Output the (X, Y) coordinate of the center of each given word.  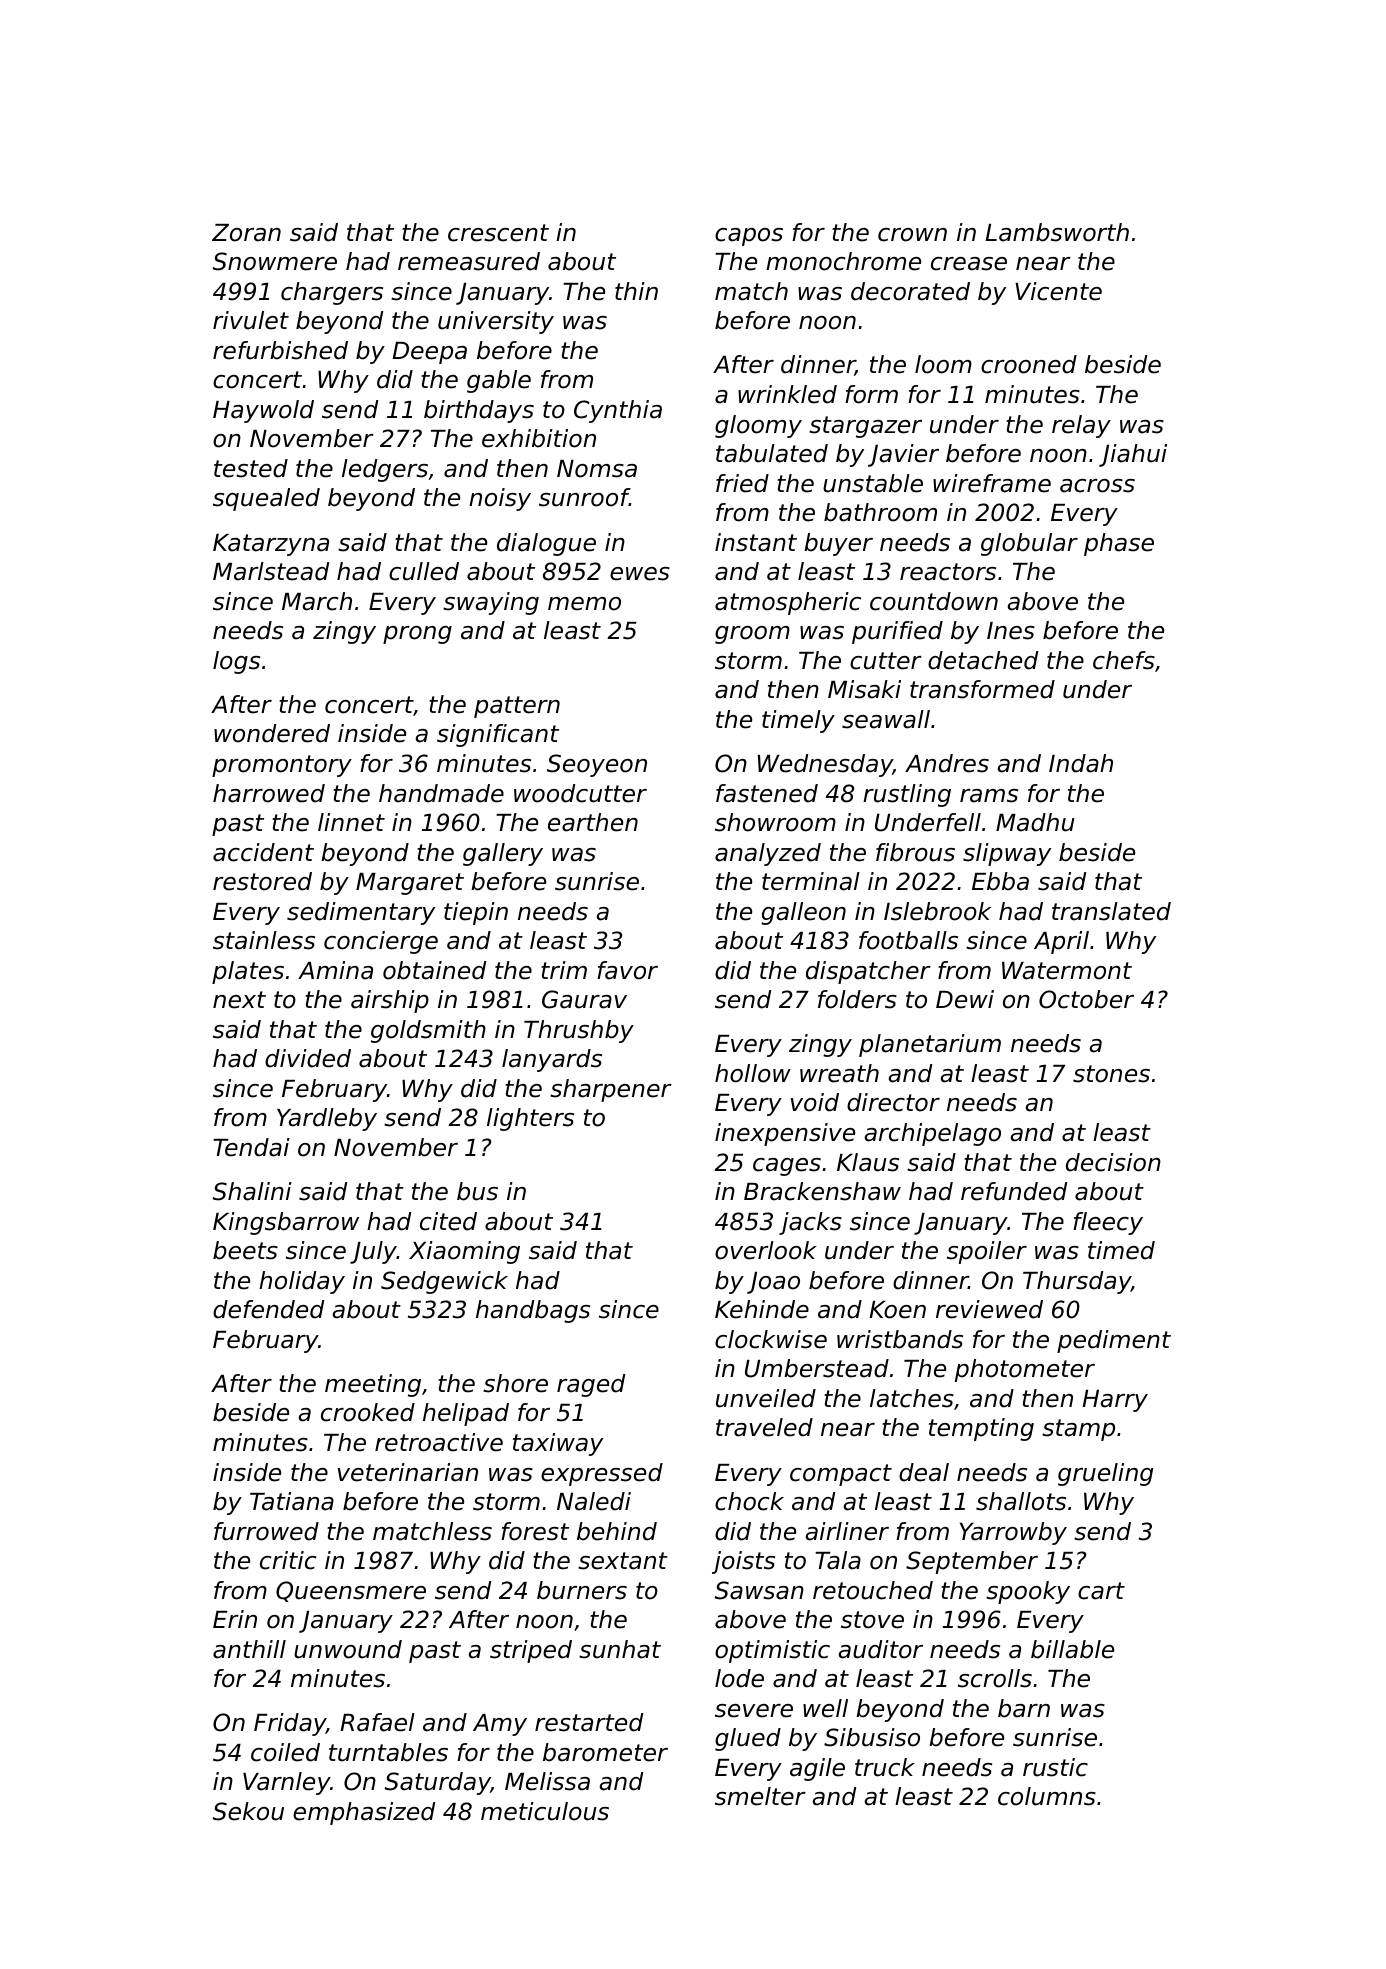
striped (531, 1651)
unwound (348, 1649)
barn (1024, 1708)
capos (749, 237)
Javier (903, 455)
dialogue (546, 544)
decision (1113, 1162)
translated (1111, 911)
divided (308, 1058)
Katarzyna (271, 545)
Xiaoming (464, 1252)
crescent (498, 233)
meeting (373, 1385)
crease (969, 264)
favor (627, 970)
